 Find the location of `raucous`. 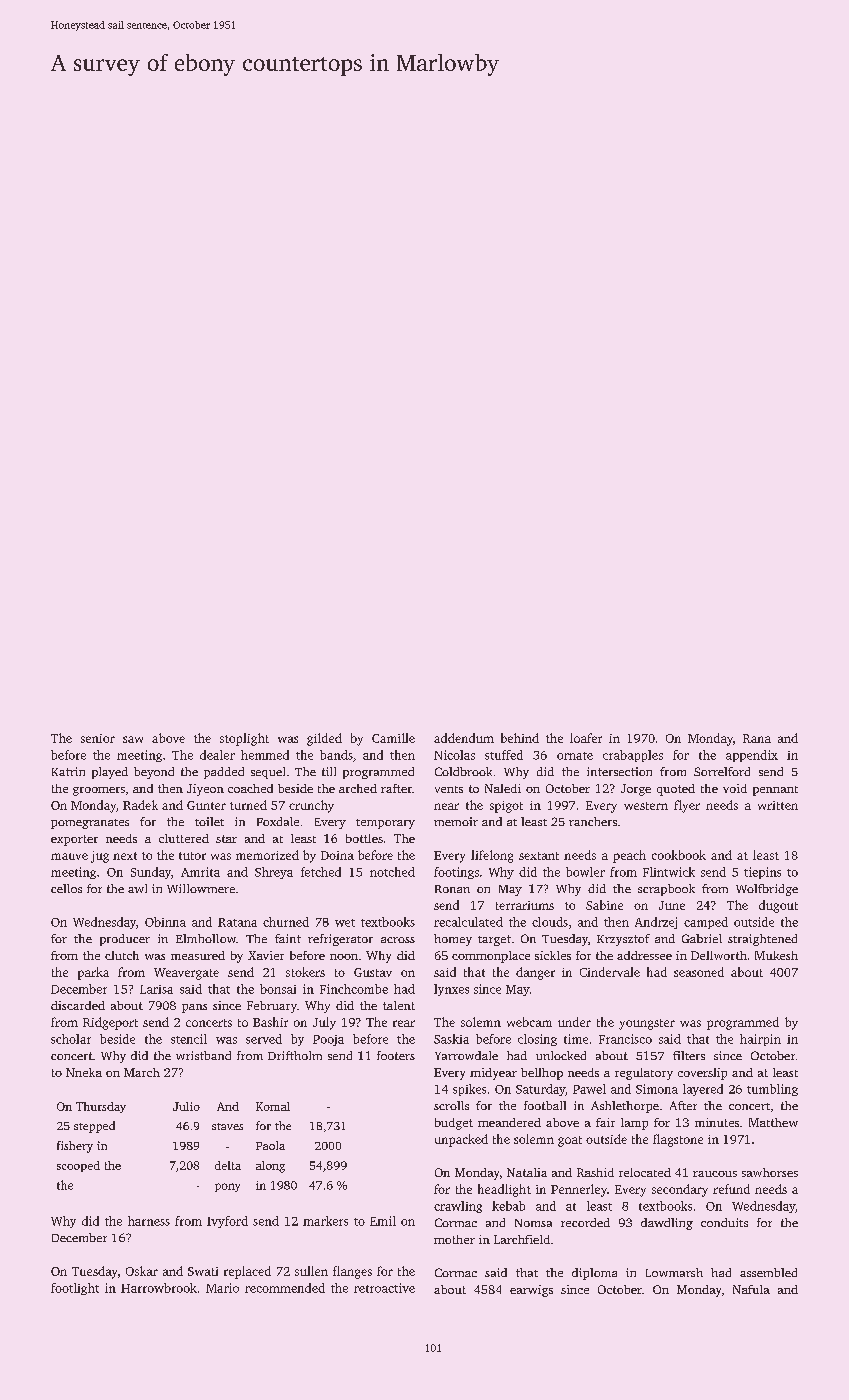

raucous is located at coordinates (715, 1174).
